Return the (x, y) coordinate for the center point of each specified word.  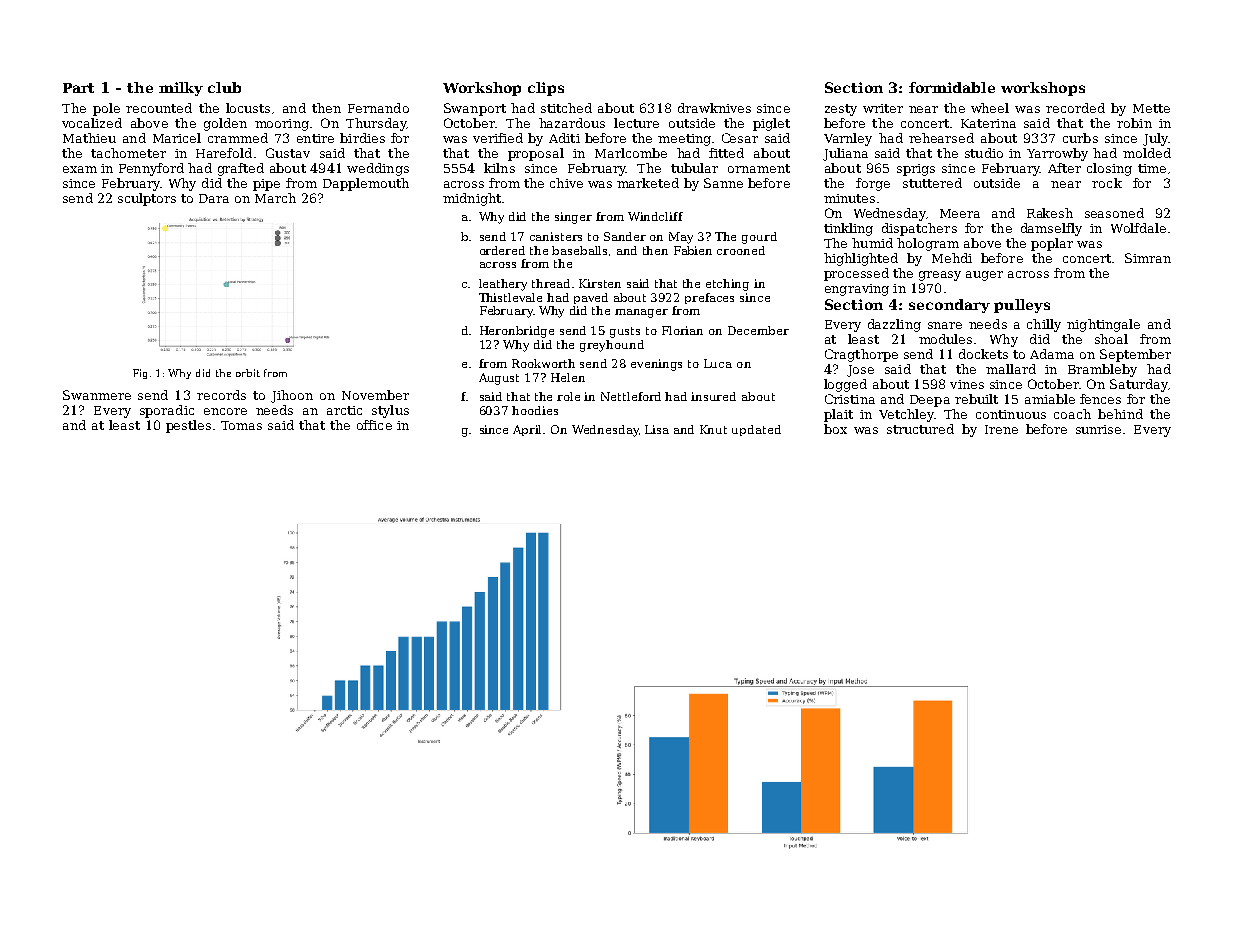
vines (967, 384)
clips (546, 89)
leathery (503, 285)
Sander (625, 236)
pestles (188, 426)
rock (1107, 183)
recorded (1075, 108)
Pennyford (151, 169)
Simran (1148, 258)
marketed (648, 183)
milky (181, 89)
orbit (248, 373)
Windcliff (655, 216)
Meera (960, 213)
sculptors (147, 199)
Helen (568, 377)
